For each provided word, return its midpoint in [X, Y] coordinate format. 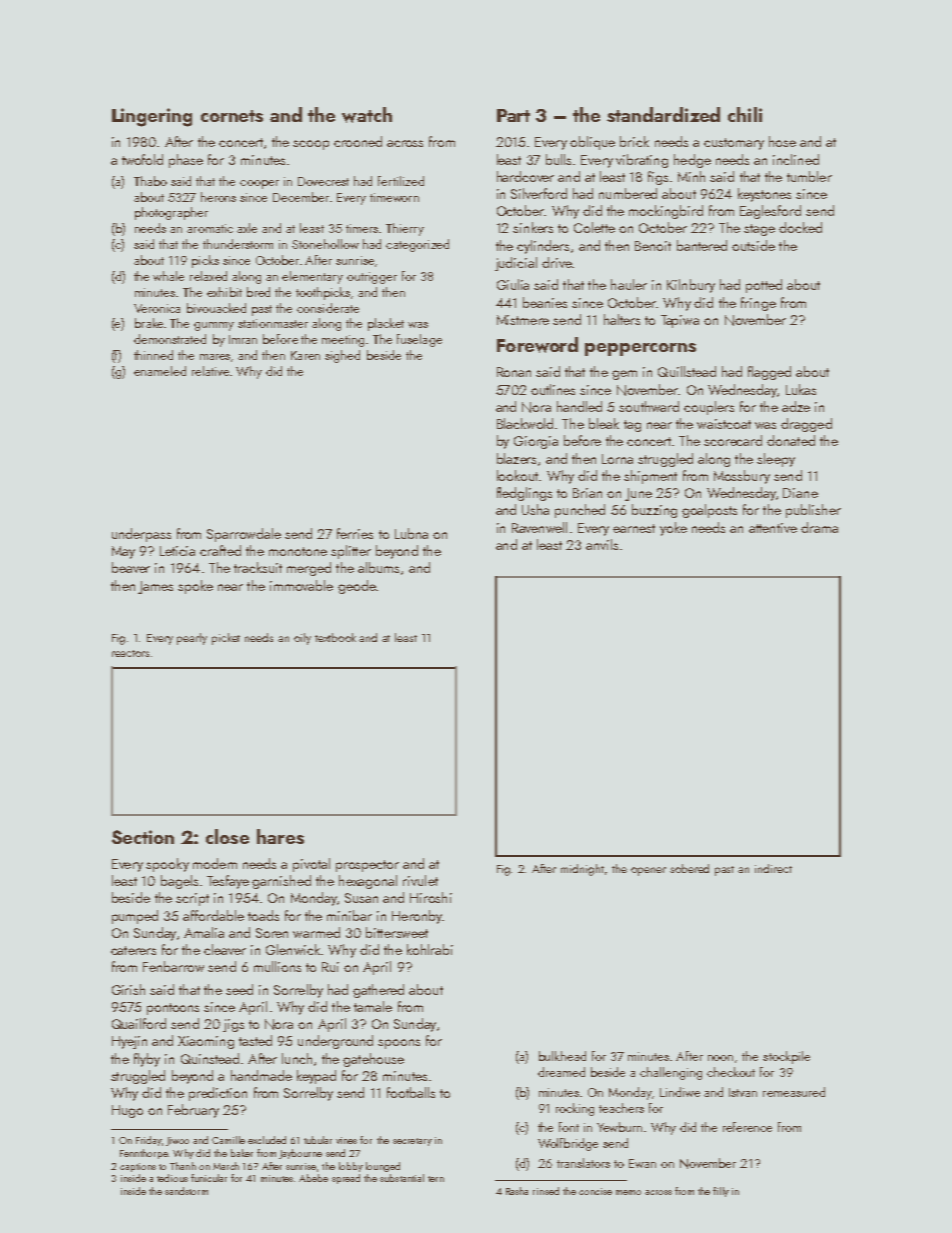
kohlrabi [430, 949]
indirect [773, 868]
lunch [297, 1058]
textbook [335, 637]
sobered [689, 868]
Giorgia [536, 442]
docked [800, 227]
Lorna [617, 459]
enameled [160, 371]
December [301, 197]
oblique [592, 143]
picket [226, 639]
